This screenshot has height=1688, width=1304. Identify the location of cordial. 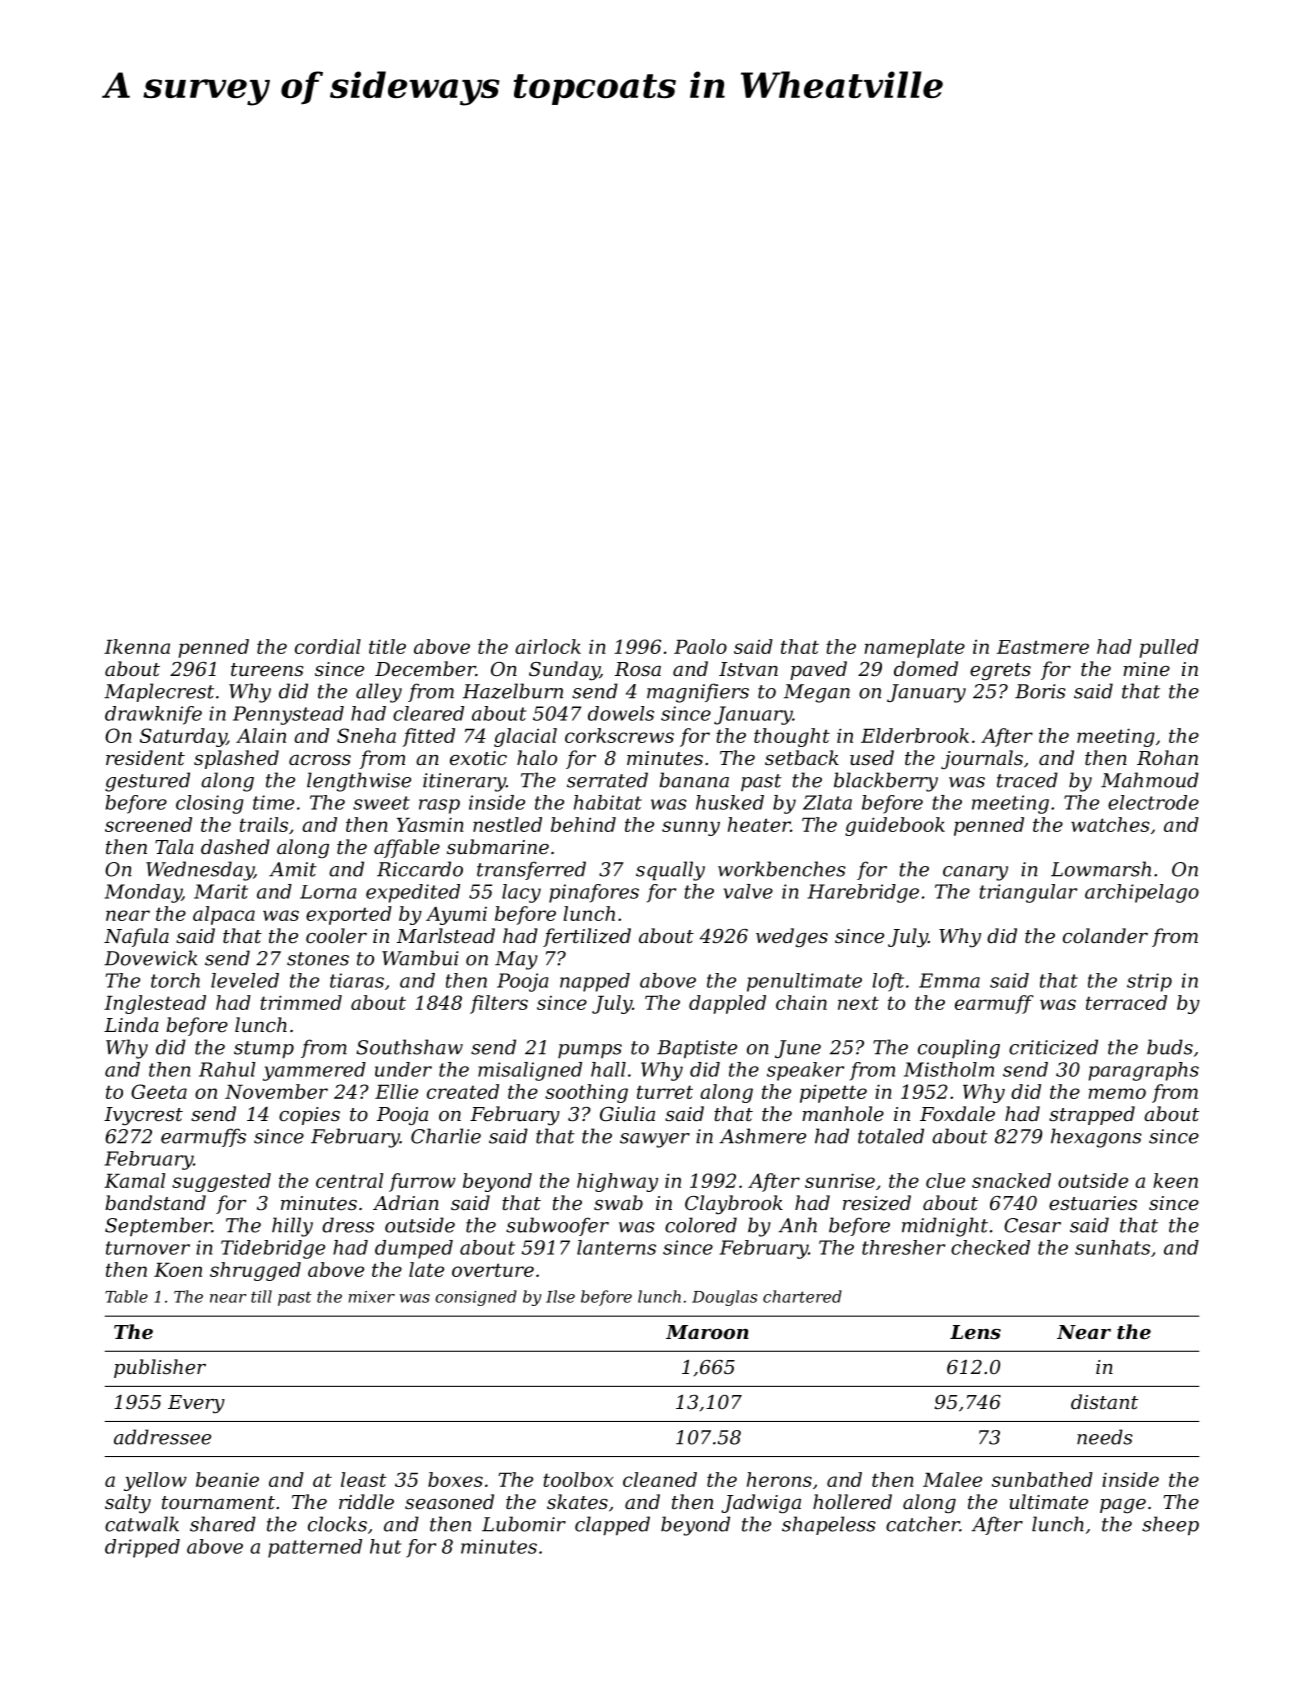
(328, 646).
